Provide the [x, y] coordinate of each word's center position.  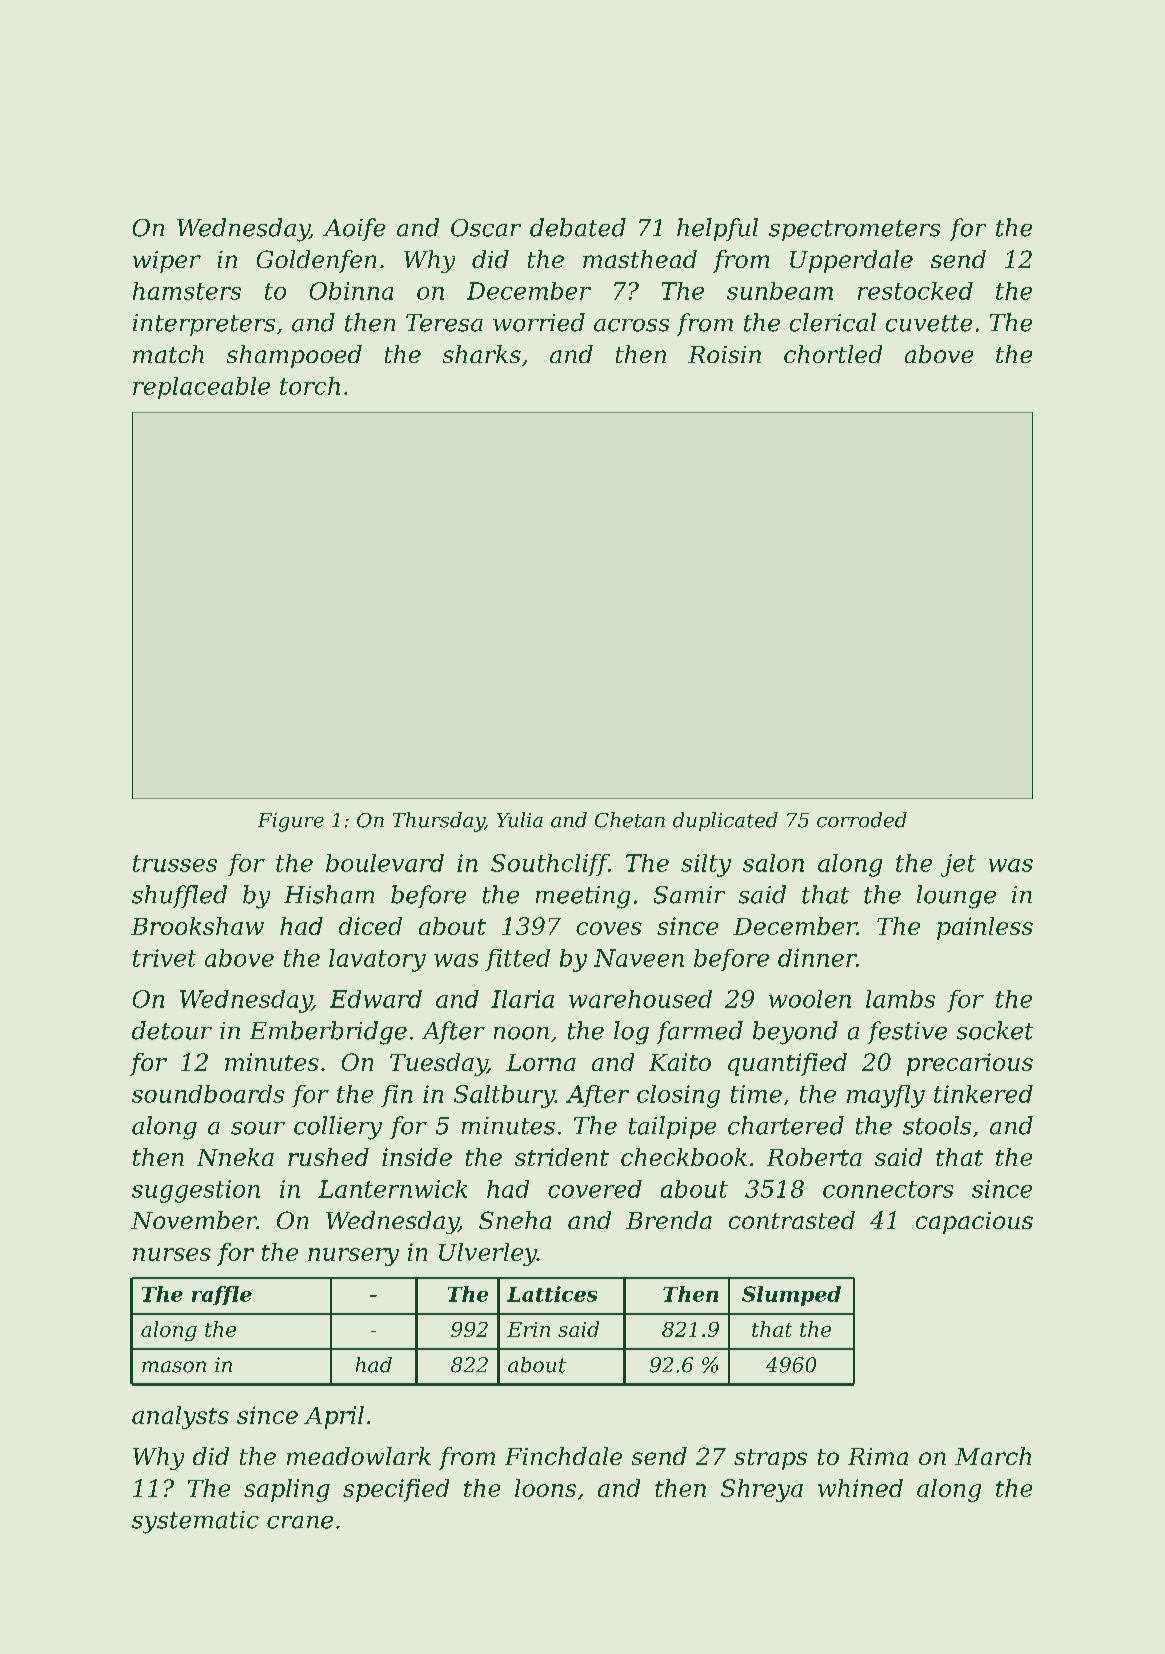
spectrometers [854, 230]
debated [578, 227]
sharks [482, 354]
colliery [338, 1128]
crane [300, 1522]
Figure [291, 822]
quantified [787, 1064]
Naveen [639, 958]
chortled [833, 354]
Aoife [354, 229]
